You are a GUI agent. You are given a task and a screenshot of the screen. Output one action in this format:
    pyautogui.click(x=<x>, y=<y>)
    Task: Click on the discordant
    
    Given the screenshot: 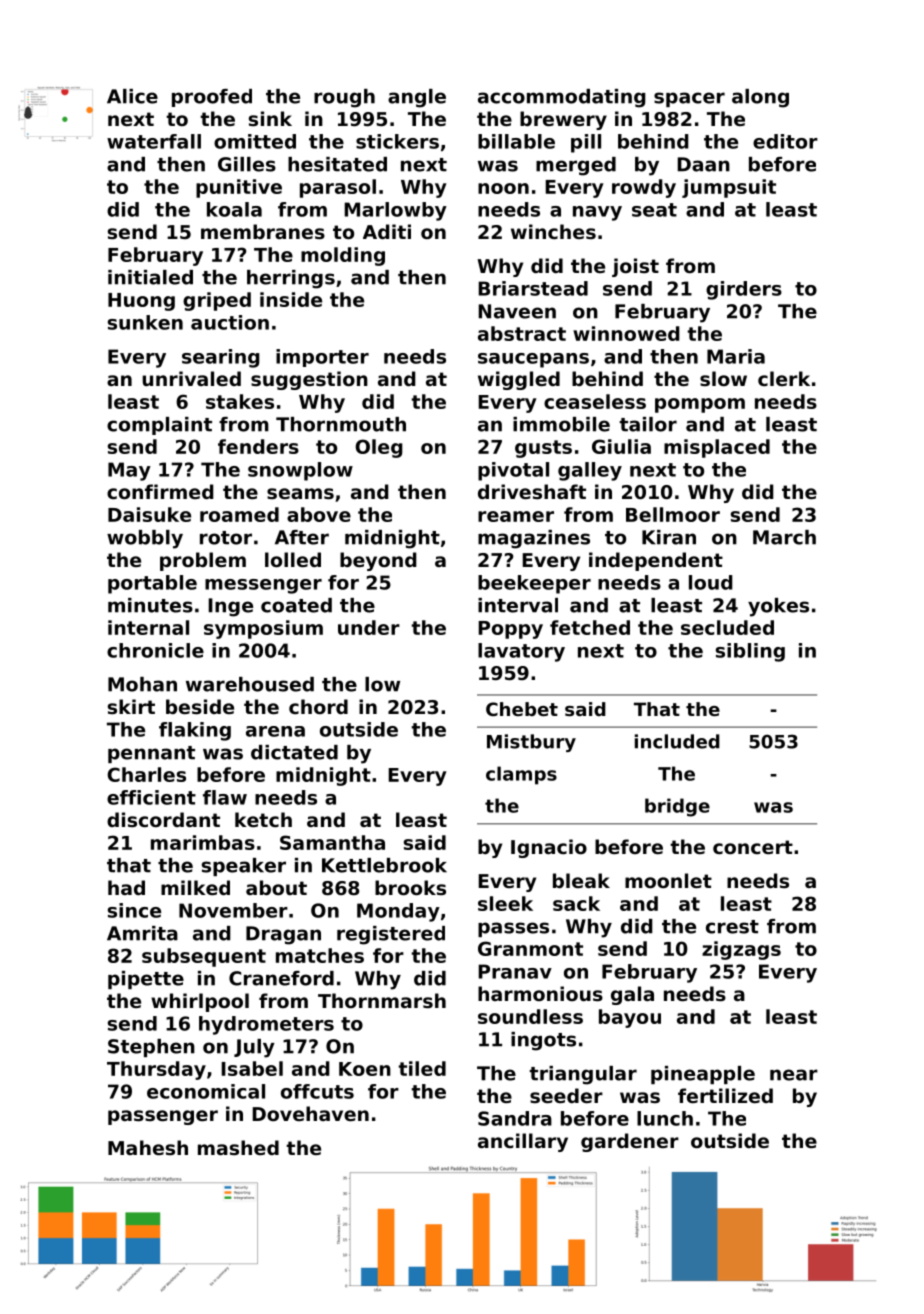 What is the action you would take?
    pyautogui.click(x=163, y=820)
